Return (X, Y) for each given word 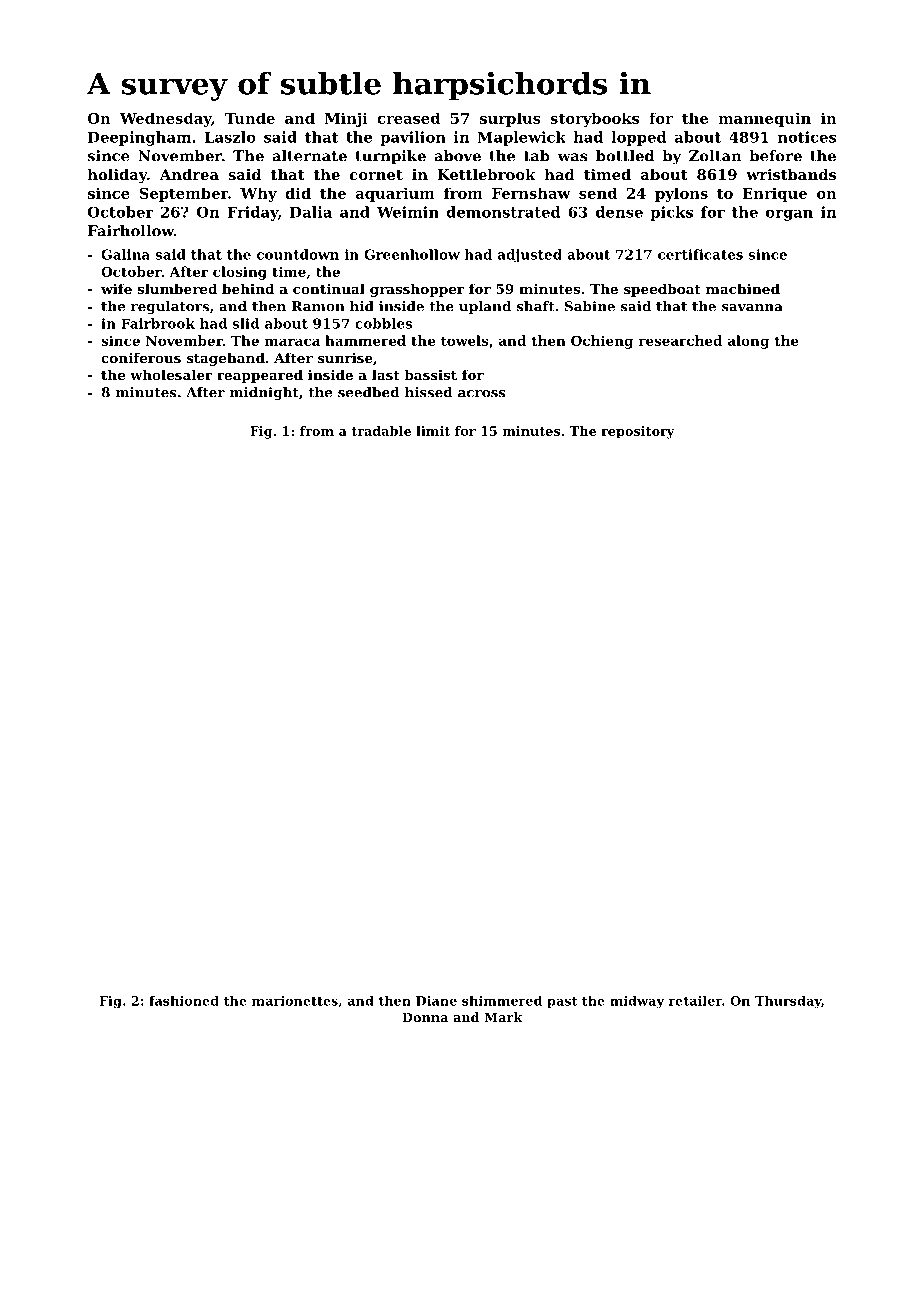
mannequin (764, 119)
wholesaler (171, 374)
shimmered (502, 1001)
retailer (695, 1001)
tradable (381, 431)
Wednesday (165, 119)
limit (433, 431)
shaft (535, 306)
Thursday (788, 1002)
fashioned (184, 1001)
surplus (510, 119)
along (748, 342)
